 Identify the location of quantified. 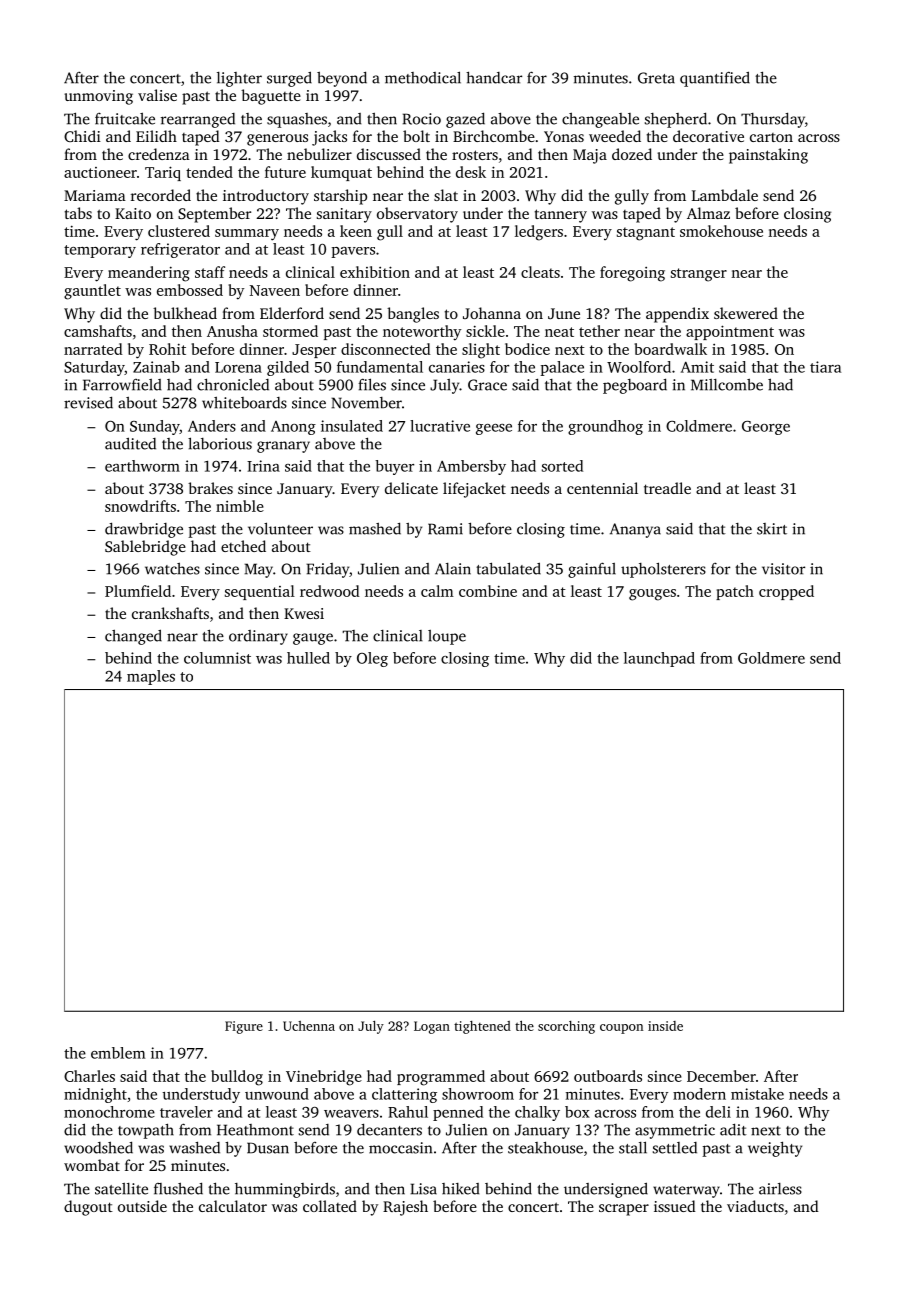
(715, 79).
